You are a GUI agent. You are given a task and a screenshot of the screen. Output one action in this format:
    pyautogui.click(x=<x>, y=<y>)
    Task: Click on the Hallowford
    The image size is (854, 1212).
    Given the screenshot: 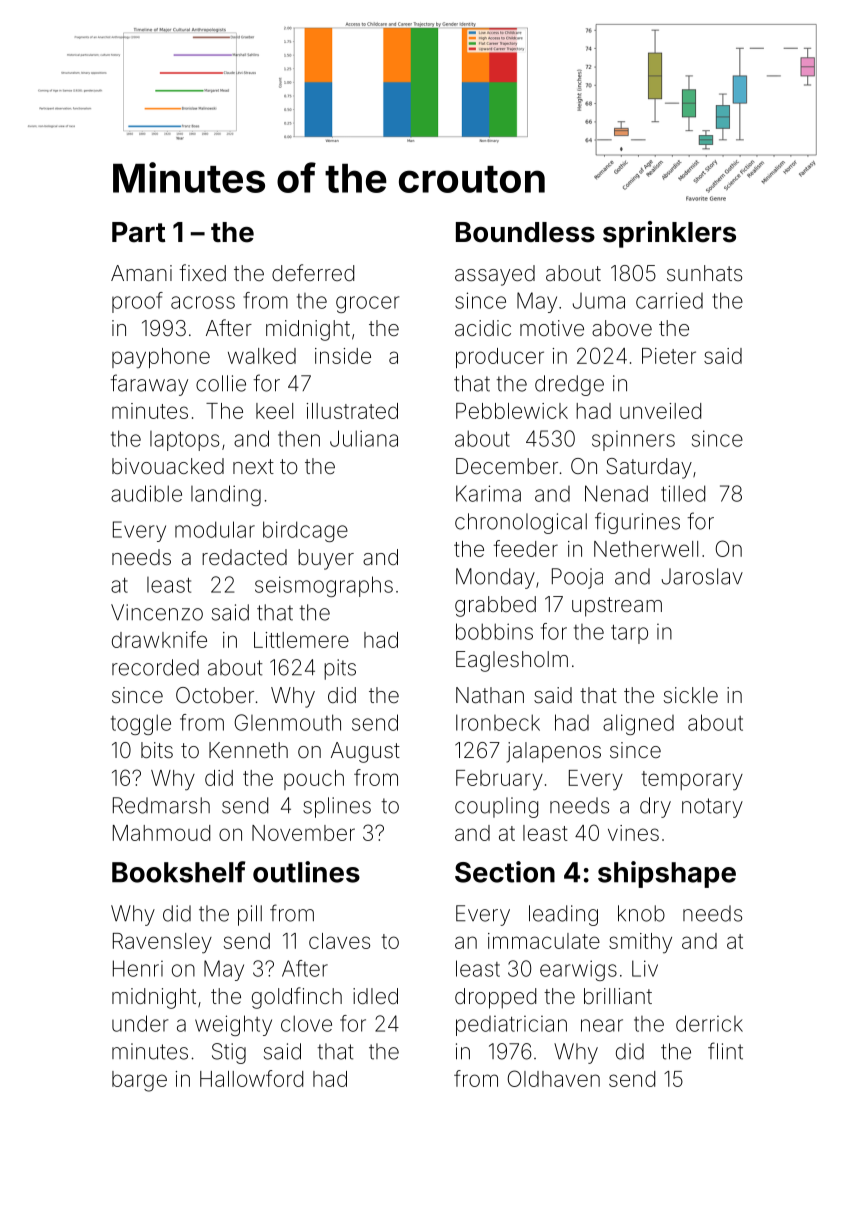 What is the action you would take?
    pyautogui.click(x=251, y=1078)
